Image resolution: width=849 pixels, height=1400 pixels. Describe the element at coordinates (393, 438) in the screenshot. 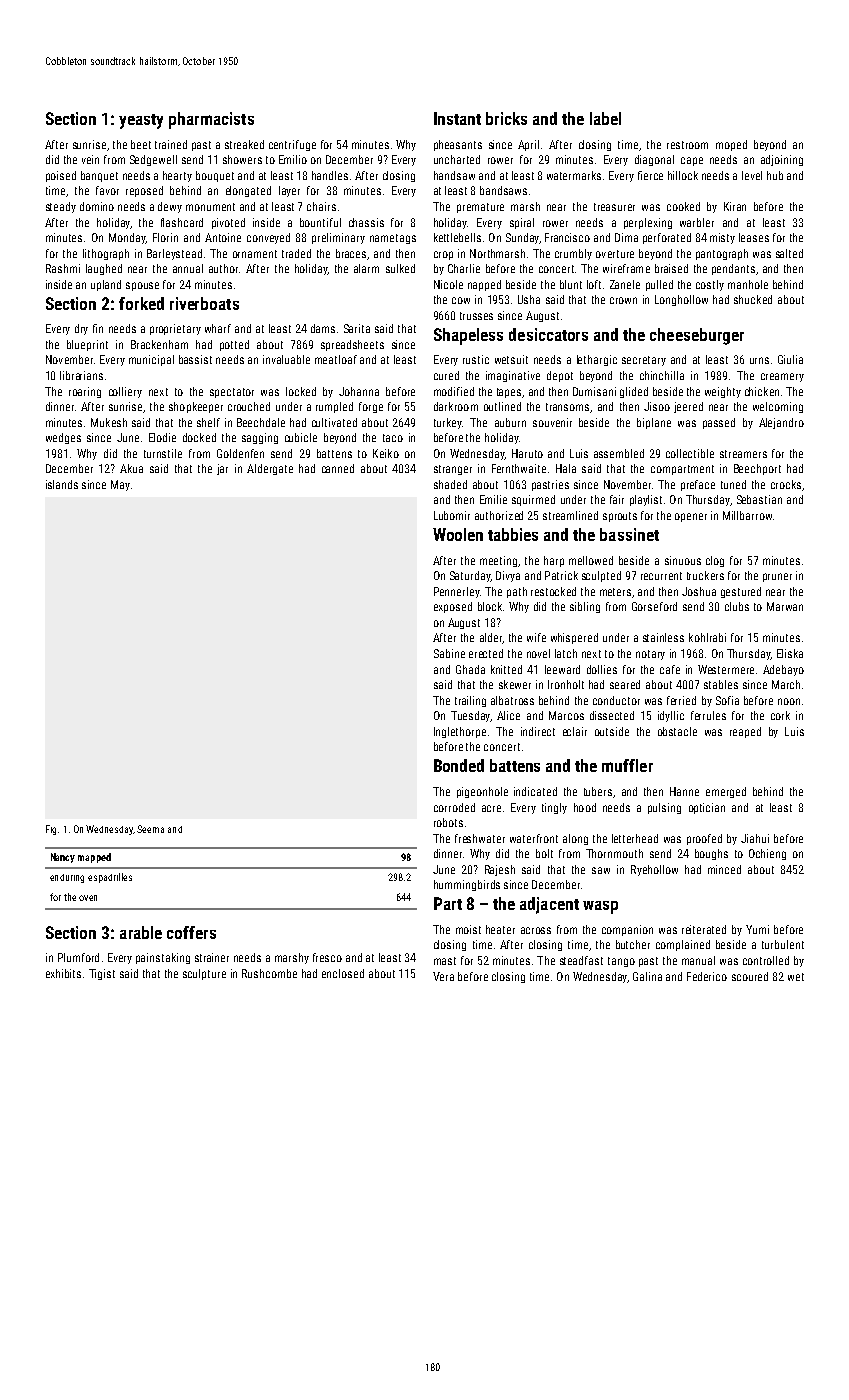

I see `taco` at that location.
